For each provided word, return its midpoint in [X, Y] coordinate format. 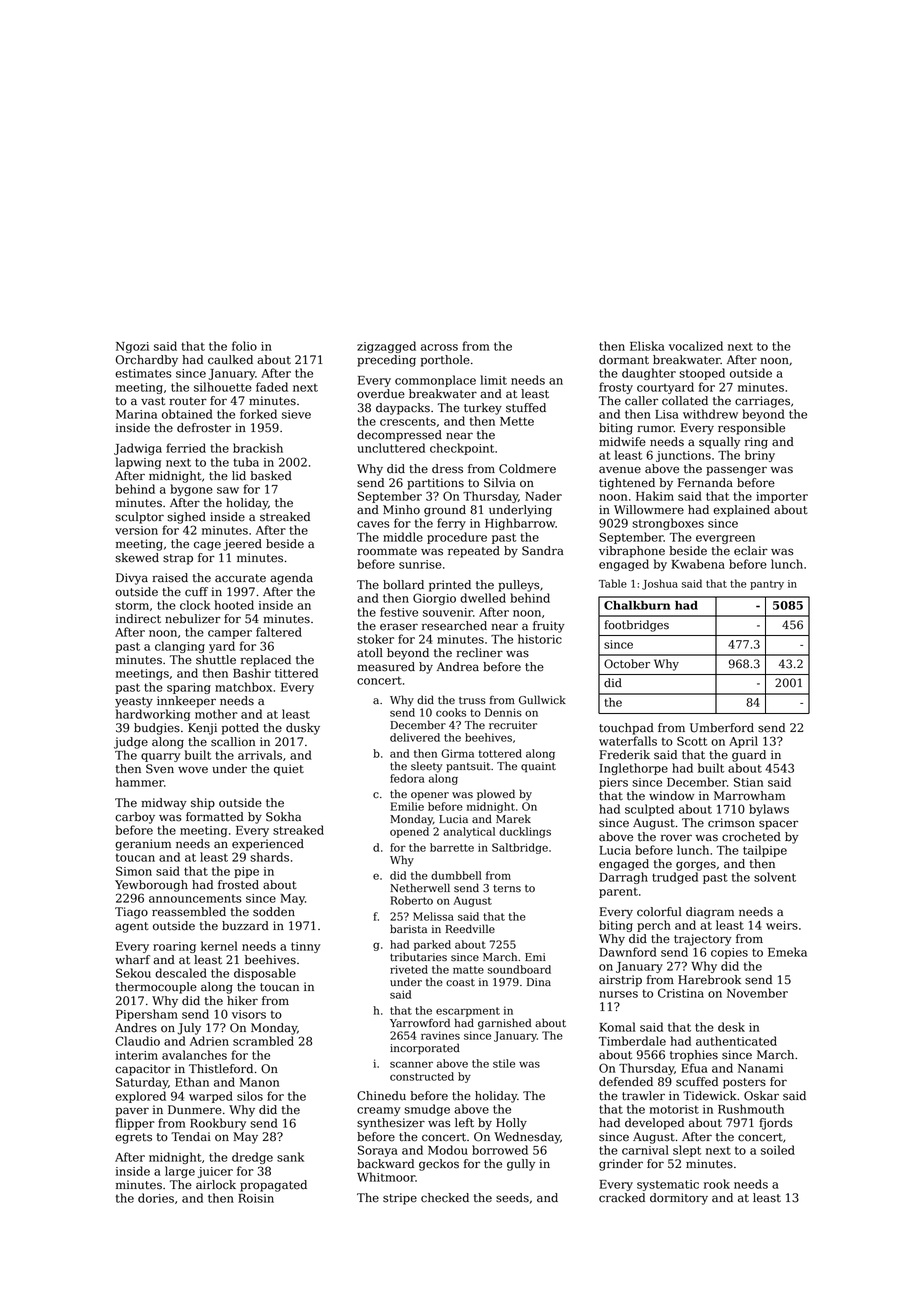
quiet [289, 770]
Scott [692, 741]
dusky [303, 729]
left [464, 1123]
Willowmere [649, 510]
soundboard [519, 969]
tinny [306, 947]
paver [132, 1112]
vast [153, 401]
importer [782, 497]
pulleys [519, 586]
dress [447, 469]
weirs [782, 925]
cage [207, 546]
